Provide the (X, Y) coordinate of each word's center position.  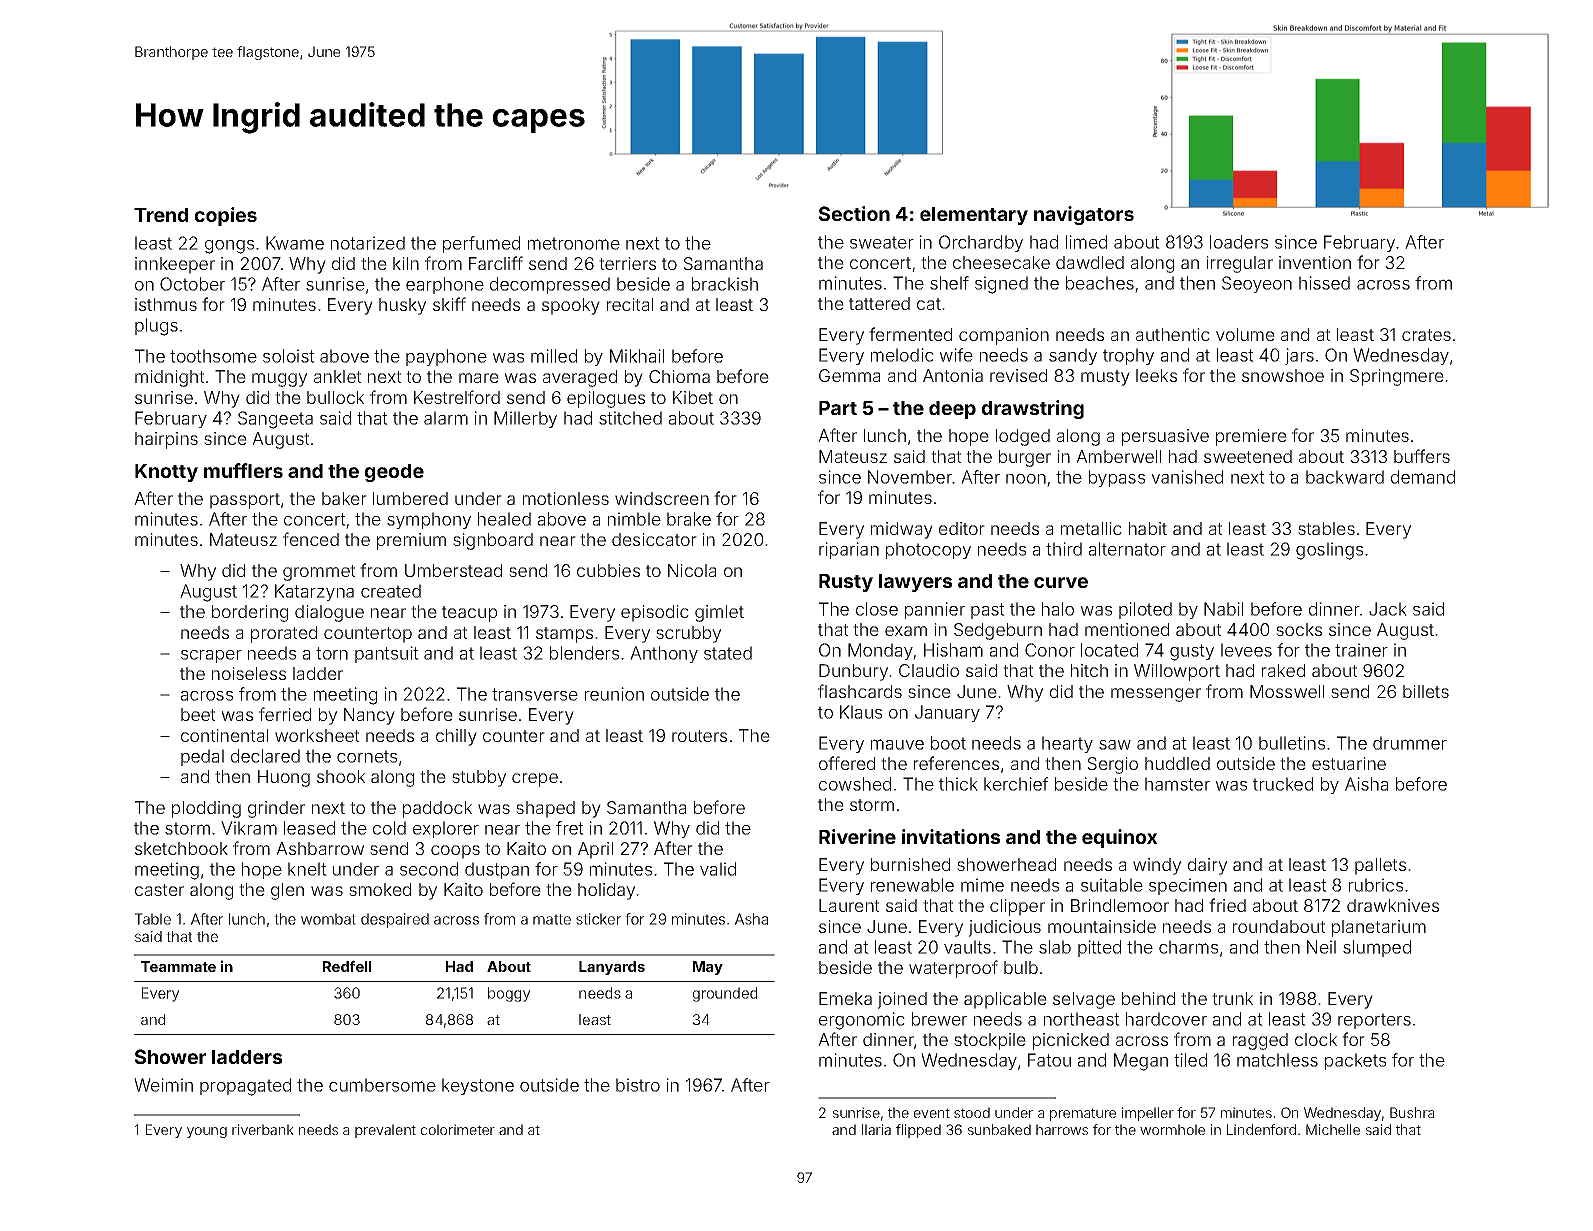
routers (699, 736)
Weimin (163, 1085)
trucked (1283, 784)
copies (226, 216)
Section (854, 213)
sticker (598, 919)
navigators (1084, 215)
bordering (250, 613)
